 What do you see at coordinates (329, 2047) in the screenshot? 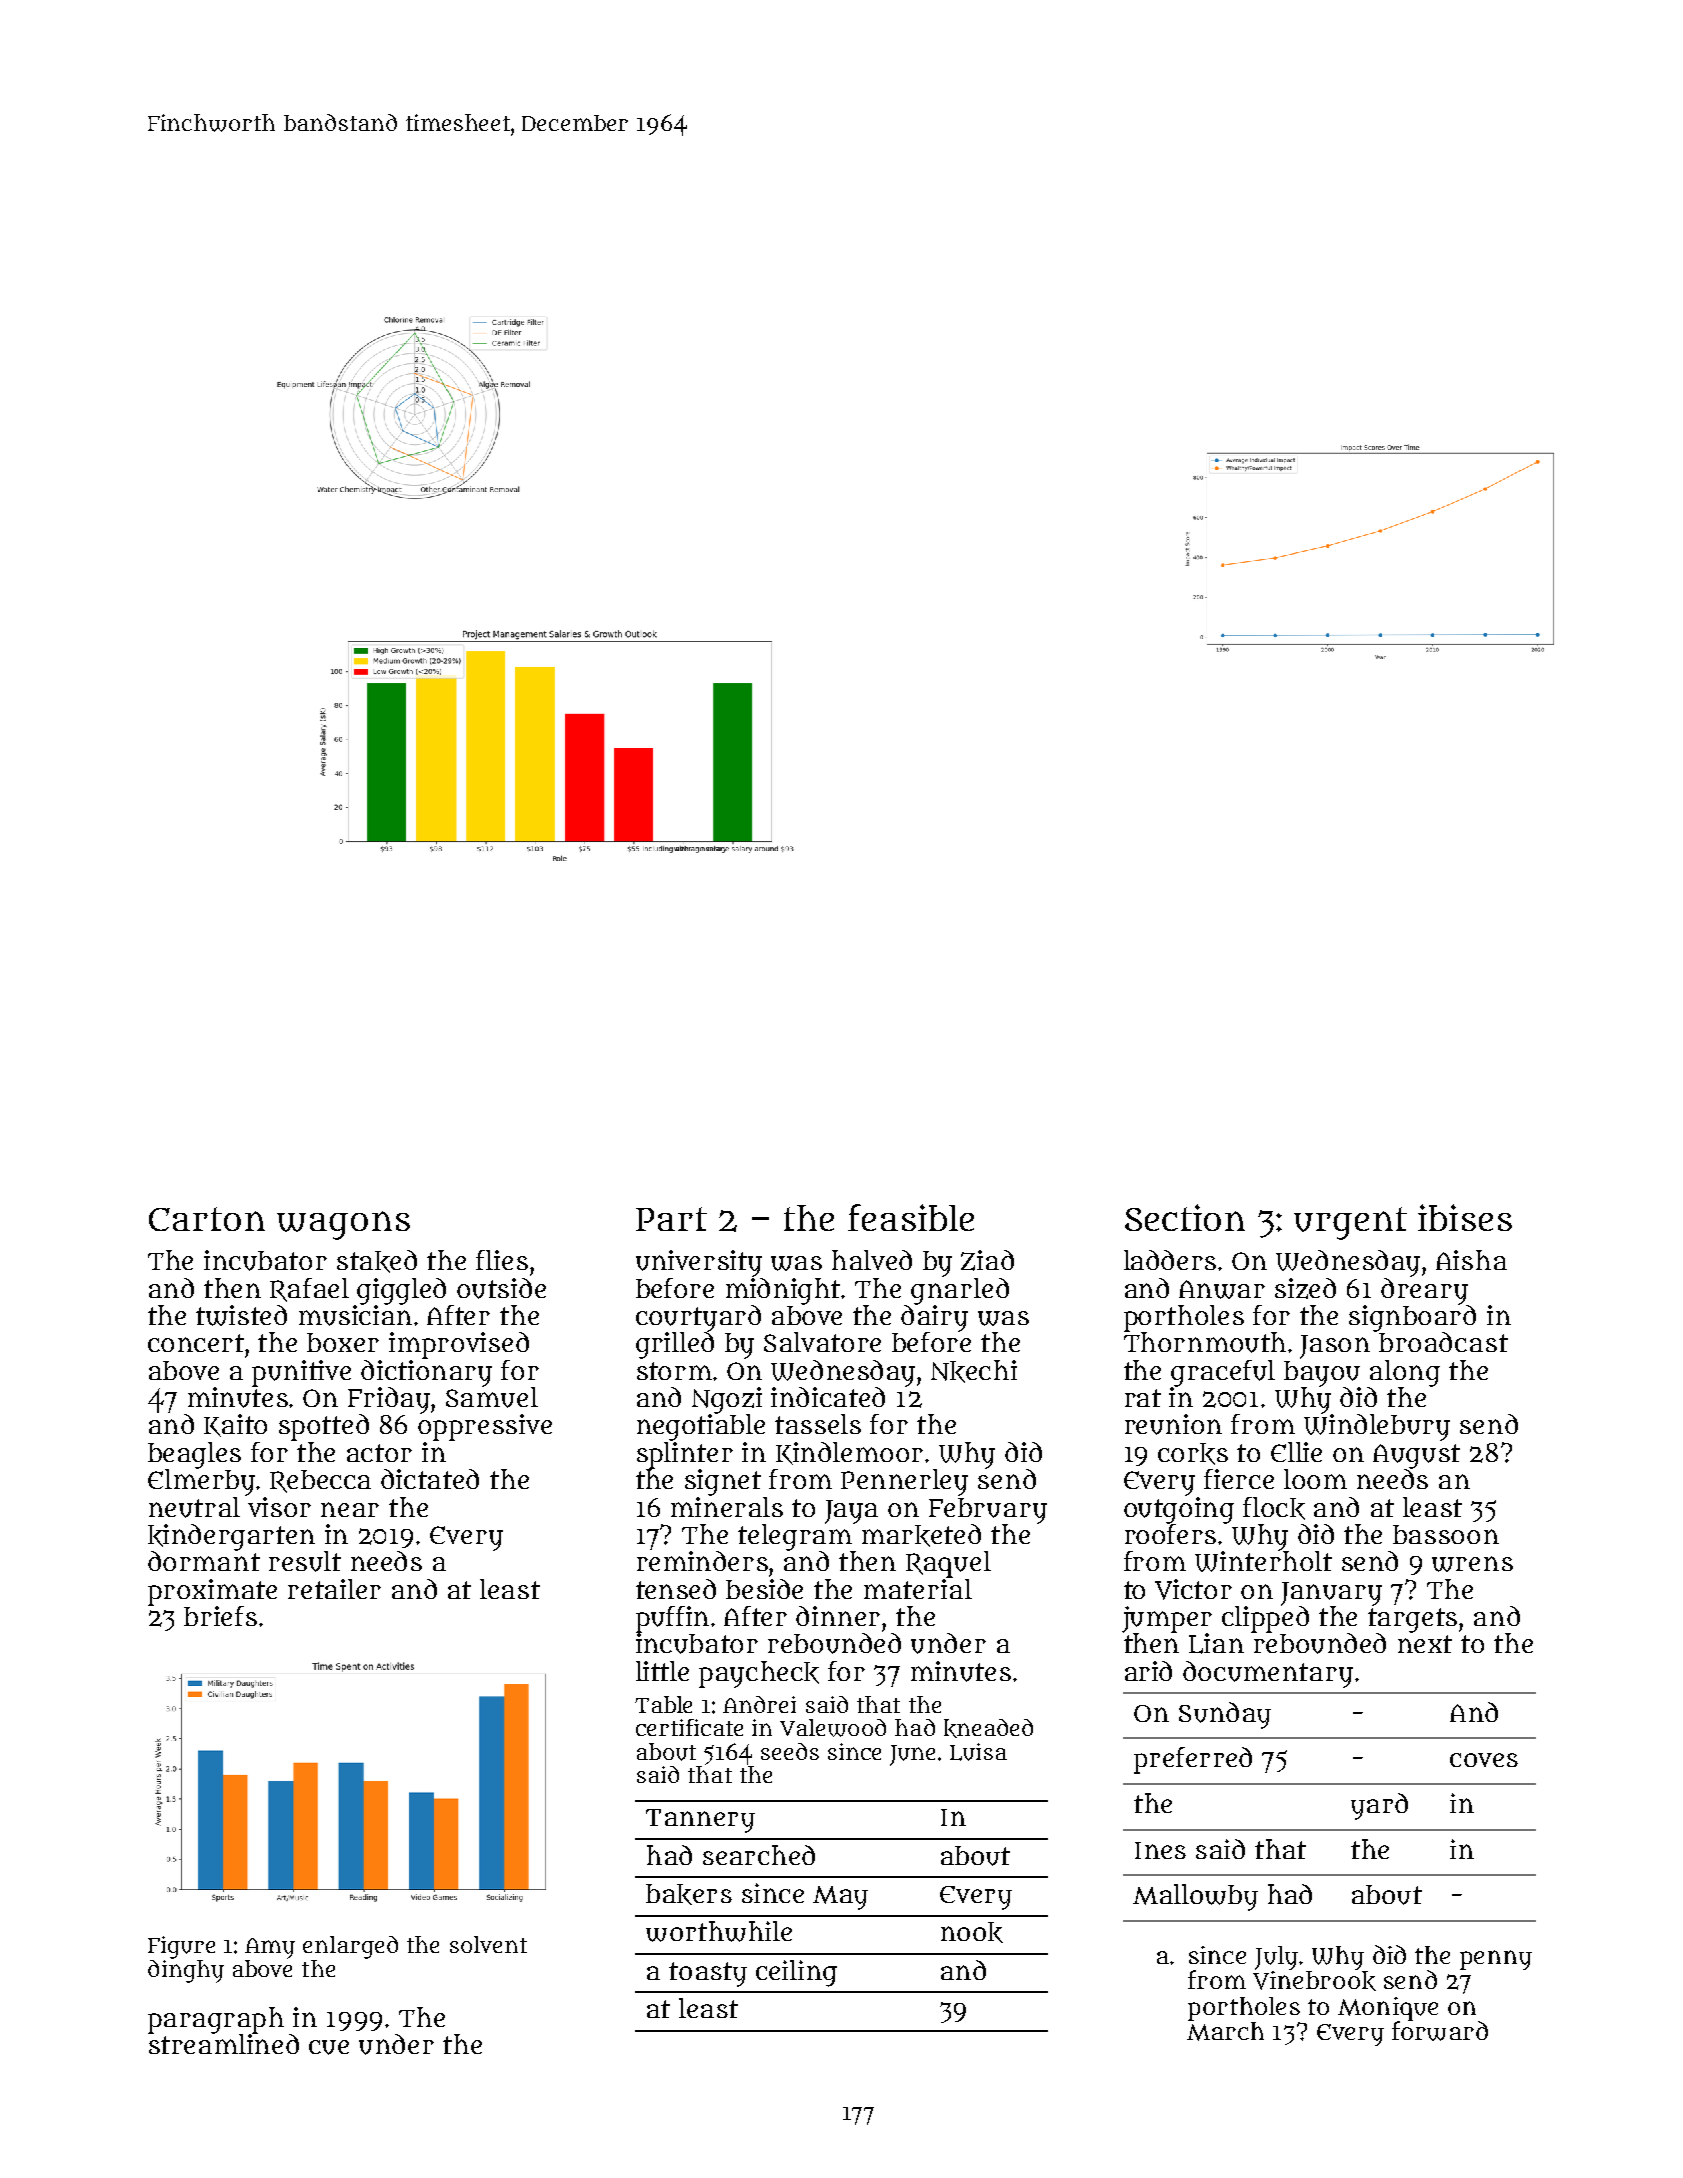
I see `cue` at bounding box center [329, 2047].
